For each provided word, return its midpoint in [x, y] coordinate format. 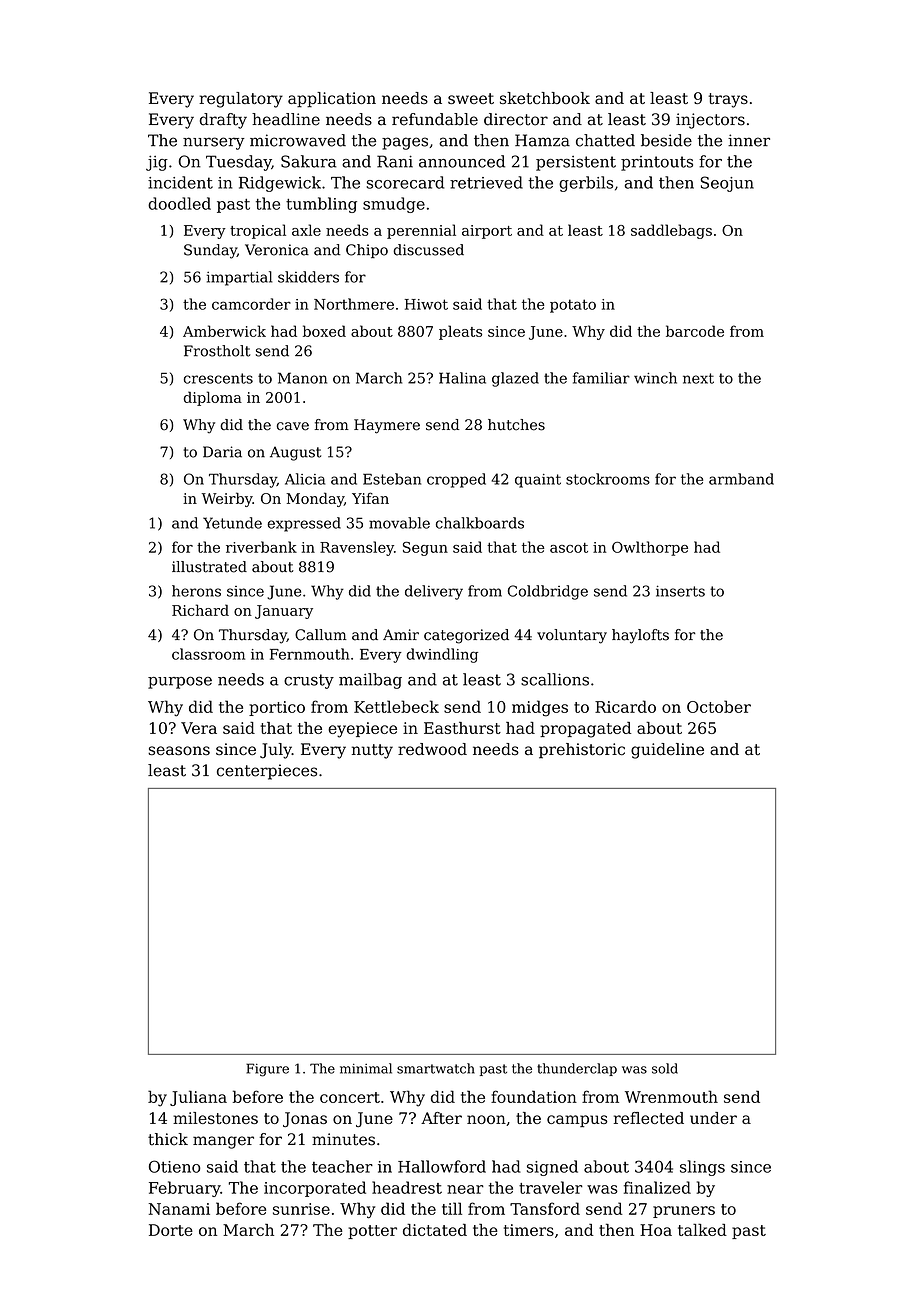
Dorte [171, 1230]
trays [728, 100]
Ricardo [625, 706]
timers [529, 1230]
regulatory [241, 100]
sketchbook [545, 98]
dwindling [442, 655]
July [276, 751]
